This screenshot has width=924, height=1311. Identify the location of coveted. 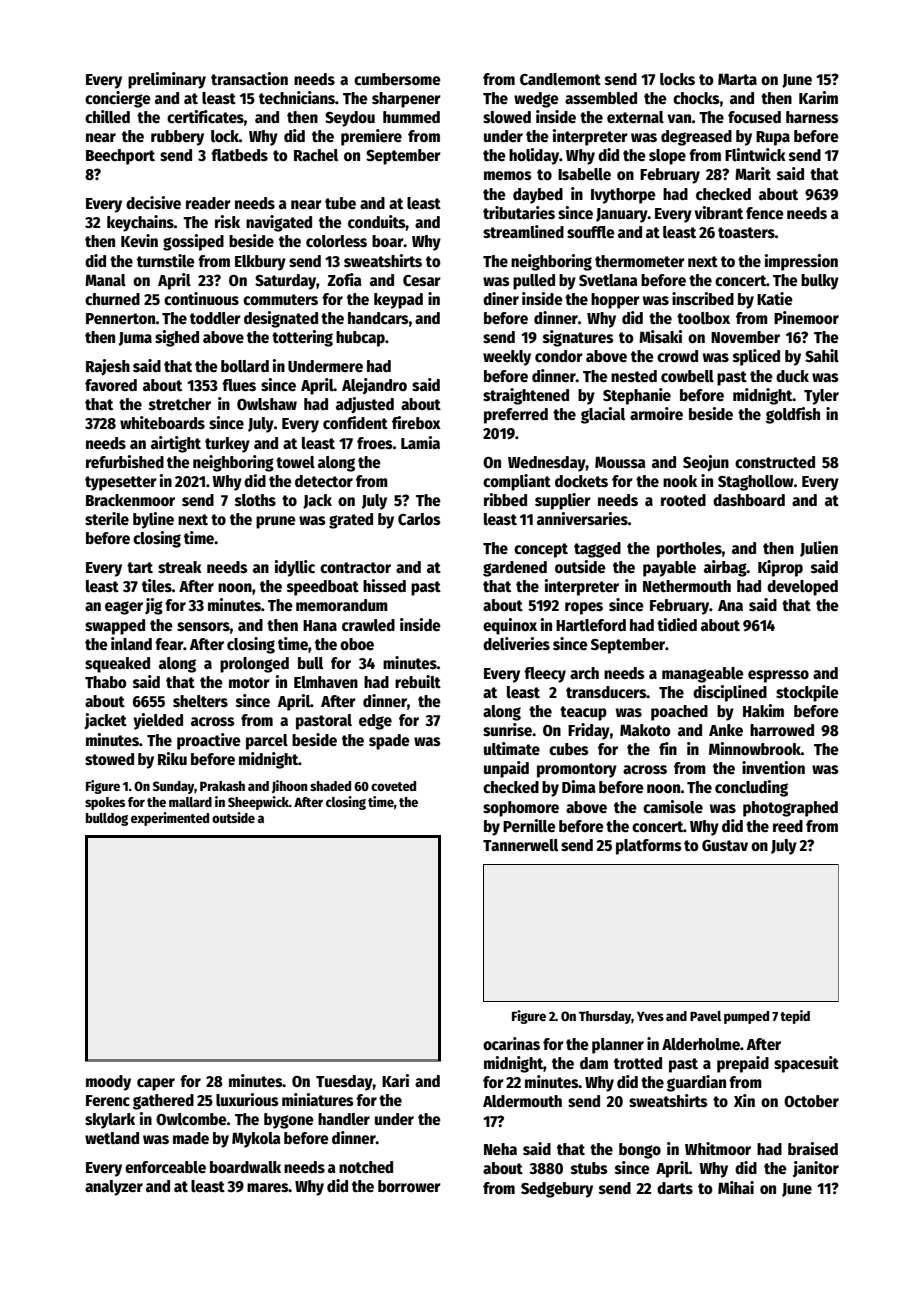
(393, 786).
